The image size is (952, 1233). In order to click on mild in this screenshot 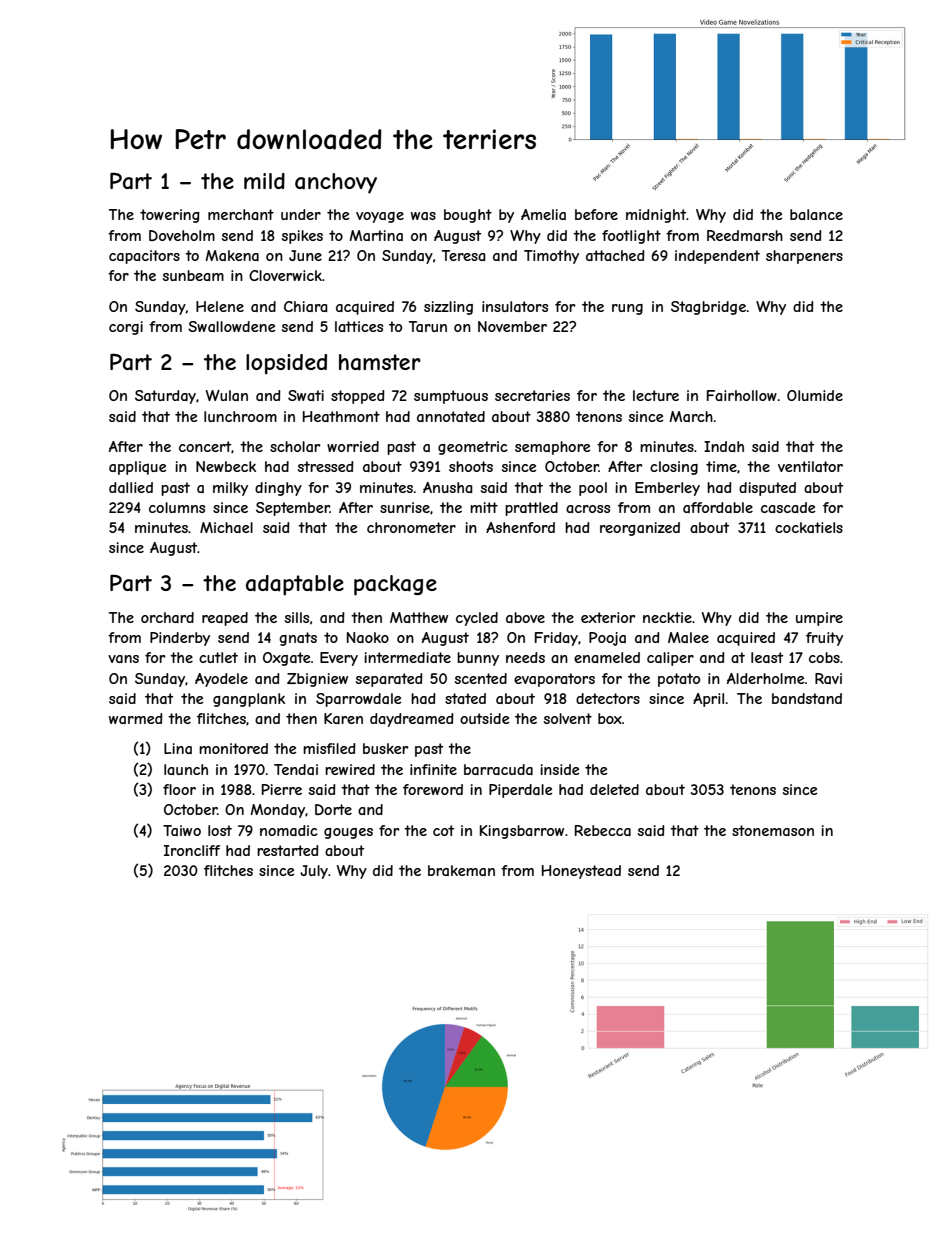, I will do `click(264, 181)`.
